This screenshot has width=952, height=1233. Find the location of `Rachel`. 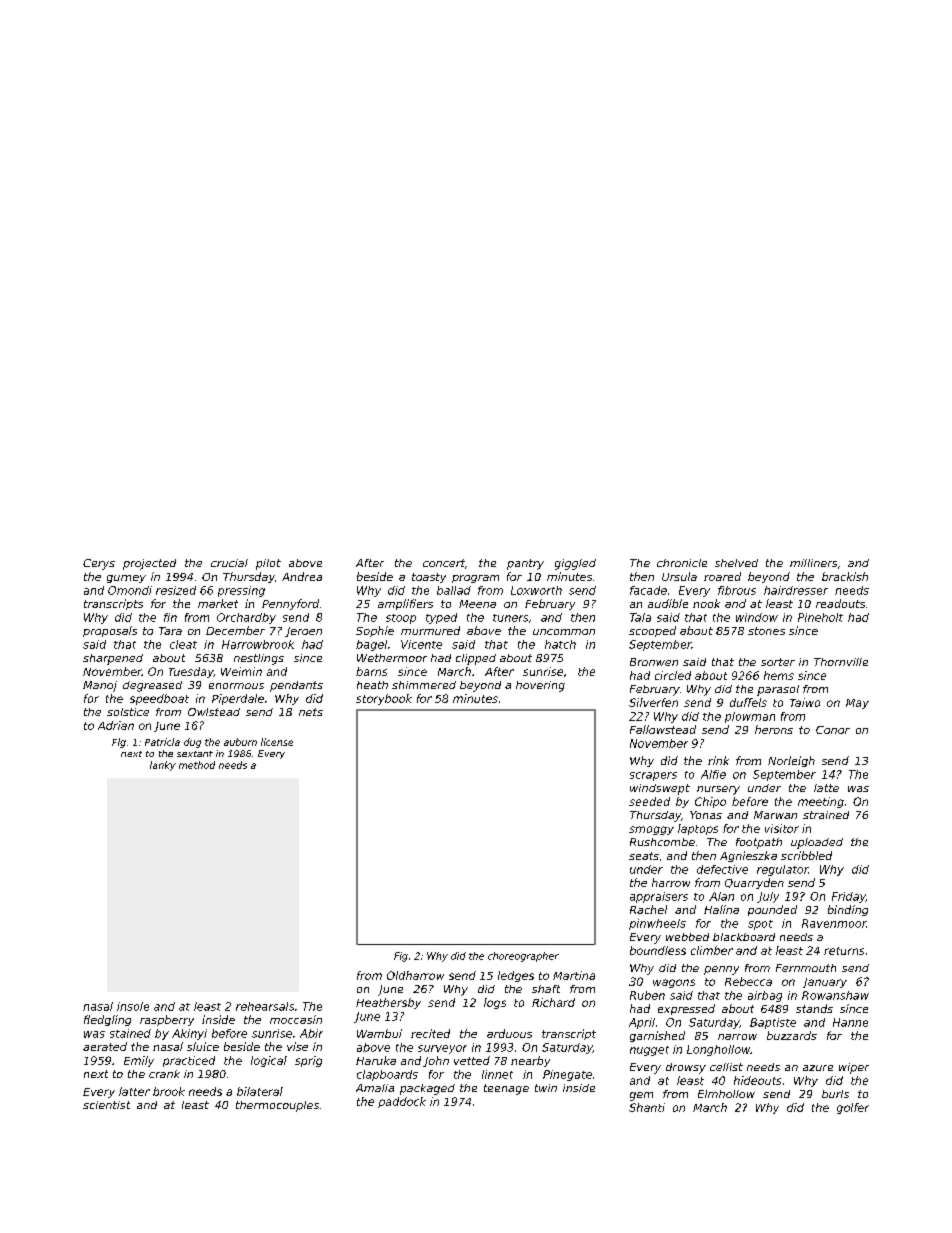

Rachel is located at coordinates (648, 909).
